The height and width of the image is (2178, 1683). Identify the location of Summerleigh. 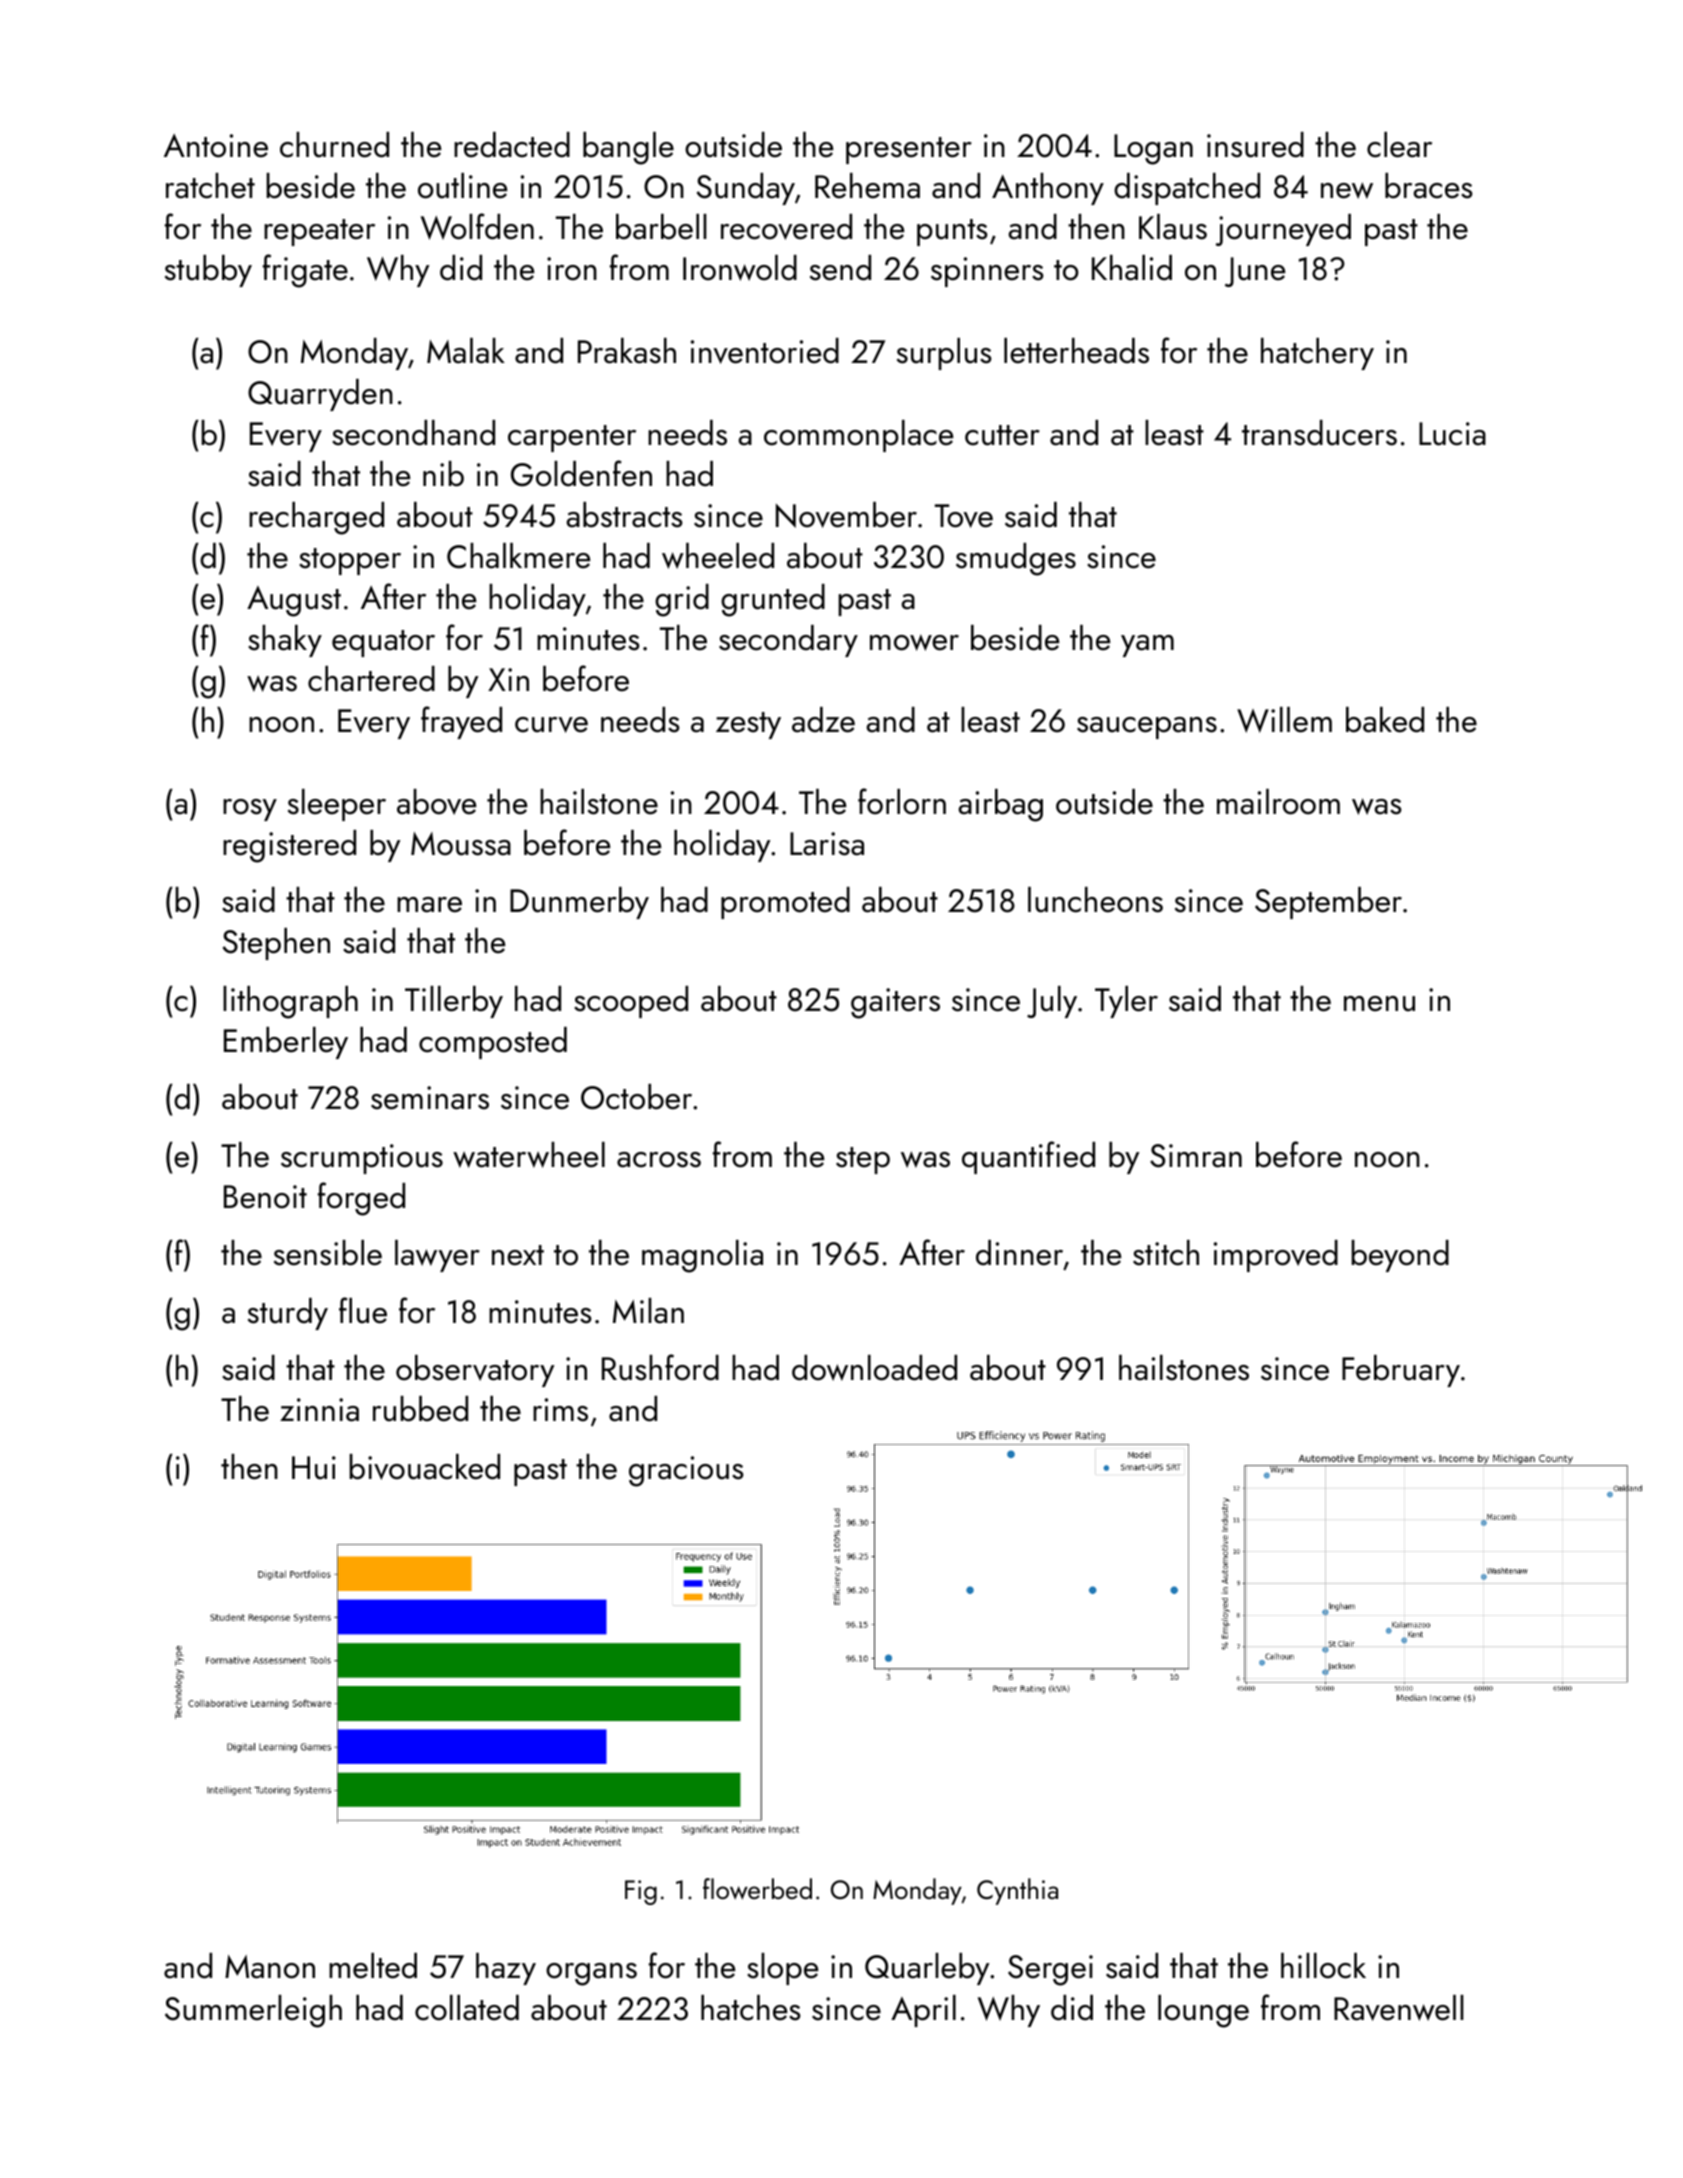
(253, 2011).
